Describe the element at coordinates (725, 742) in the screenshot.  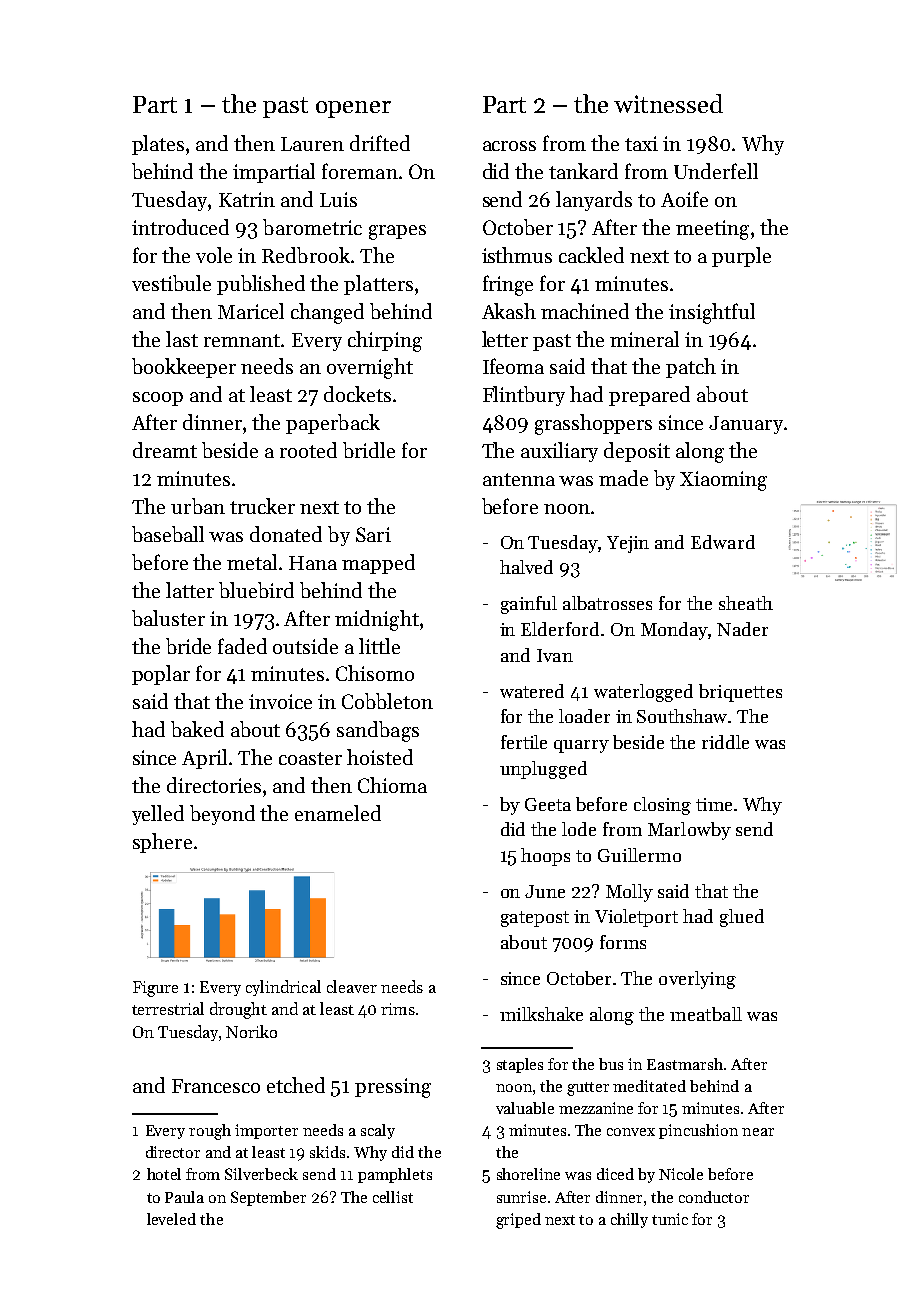
I see `riddle` at that location.
